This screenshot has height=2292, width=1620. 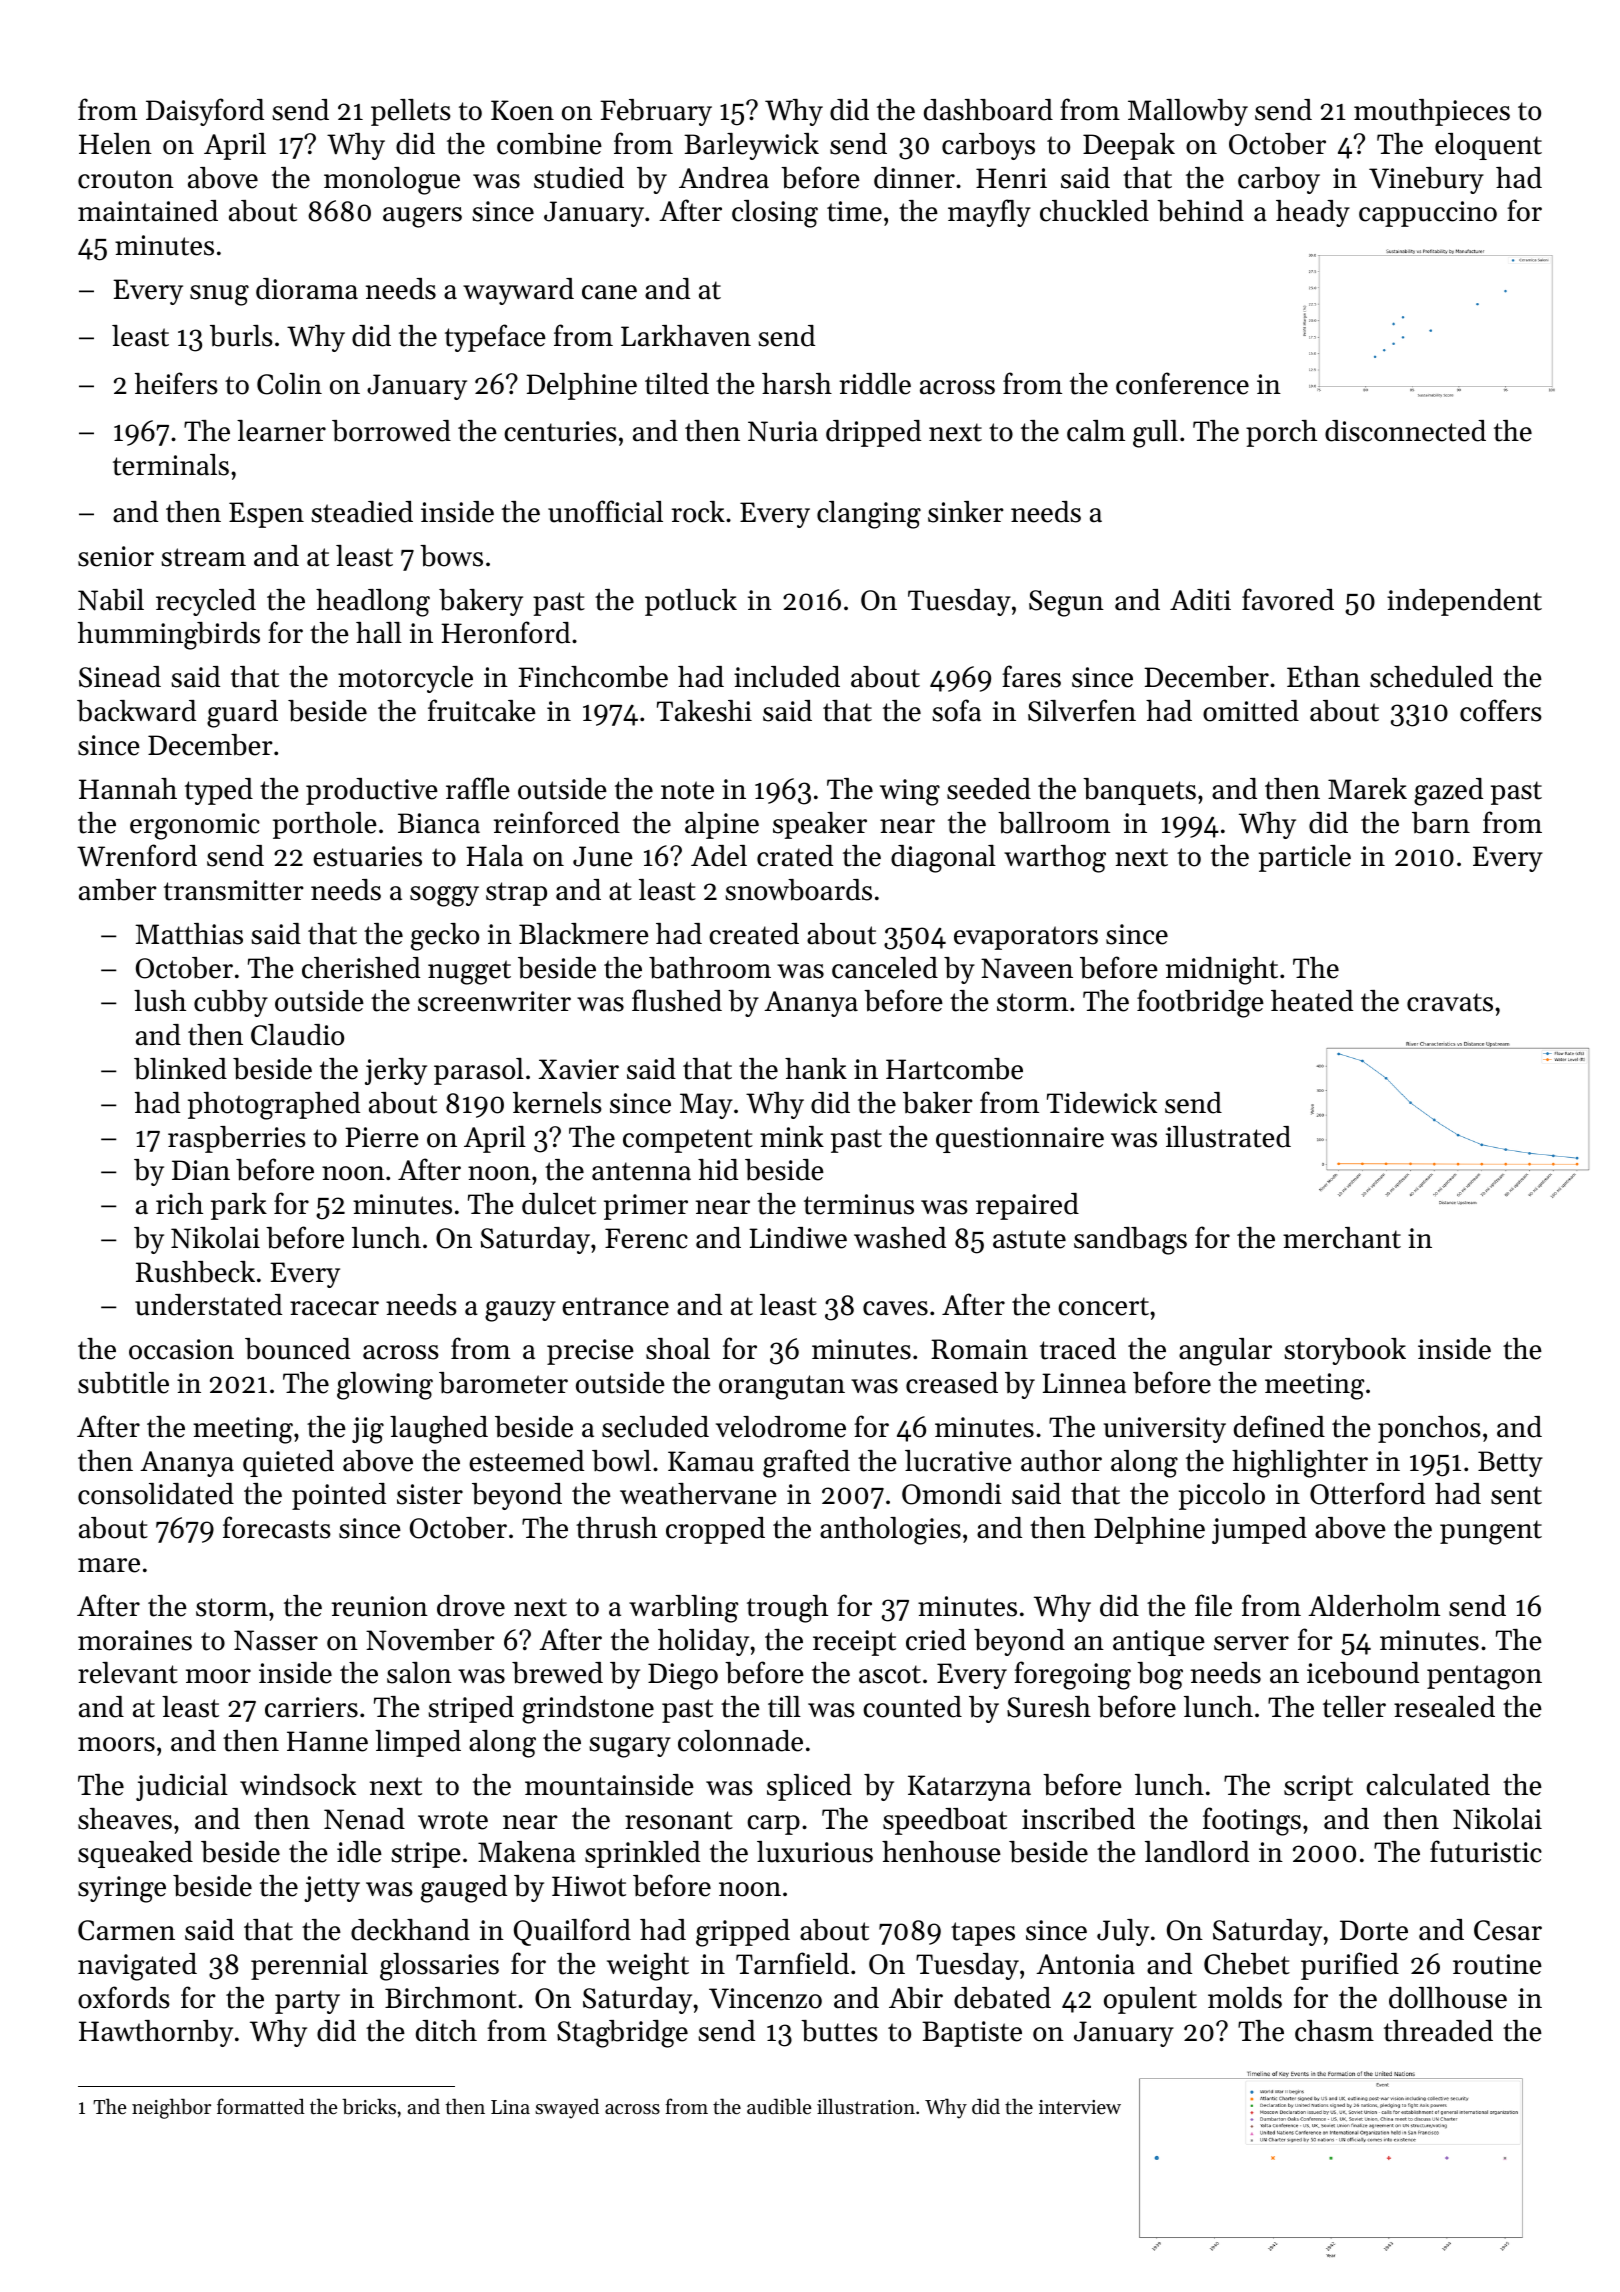 I want to click on guard, so click(x=242, y=714).
